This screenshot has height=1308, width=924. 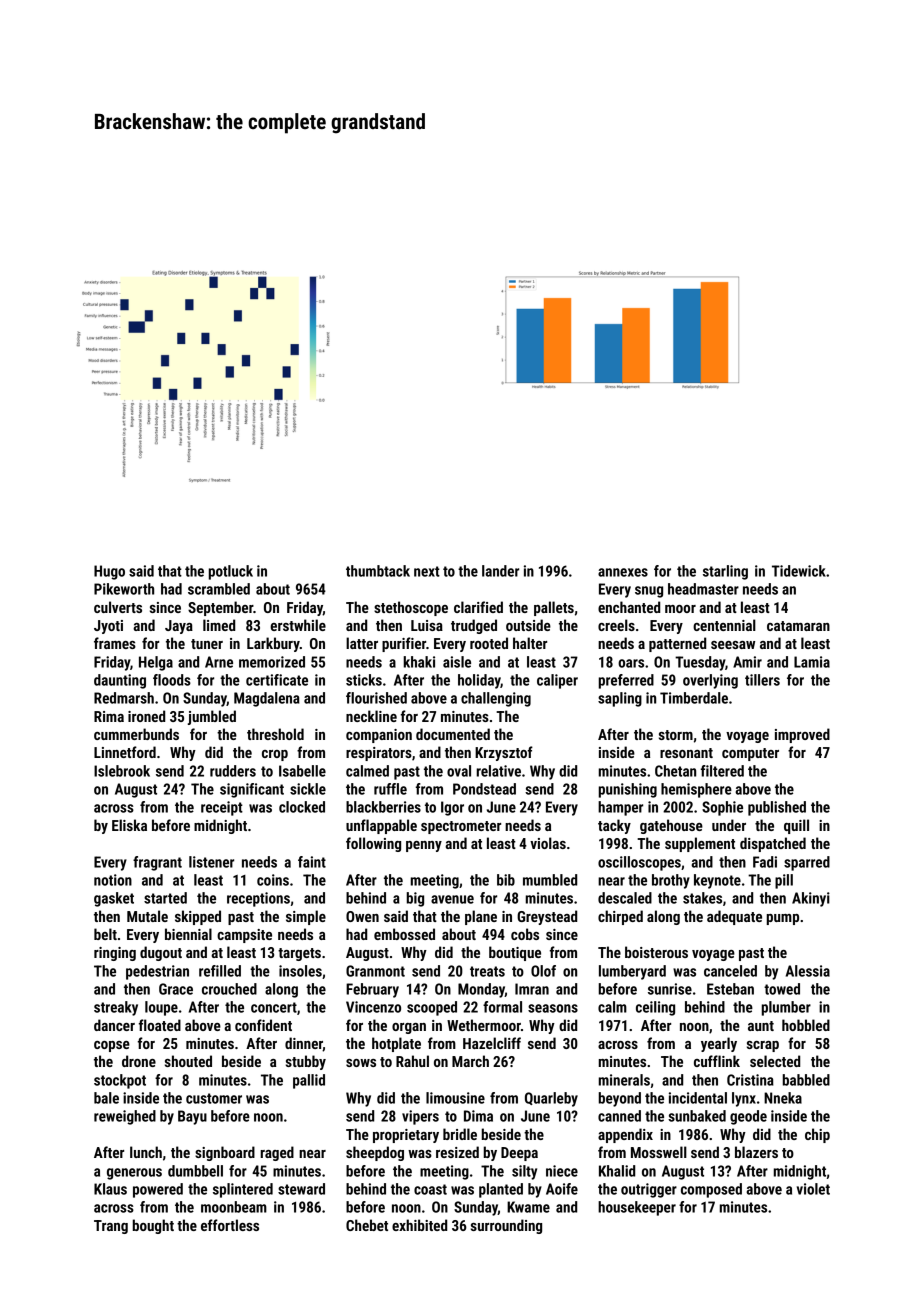 What do you see at coordinates (113, 880) in the screenshot?
I see `notion` at bounding box center [113, 880].
